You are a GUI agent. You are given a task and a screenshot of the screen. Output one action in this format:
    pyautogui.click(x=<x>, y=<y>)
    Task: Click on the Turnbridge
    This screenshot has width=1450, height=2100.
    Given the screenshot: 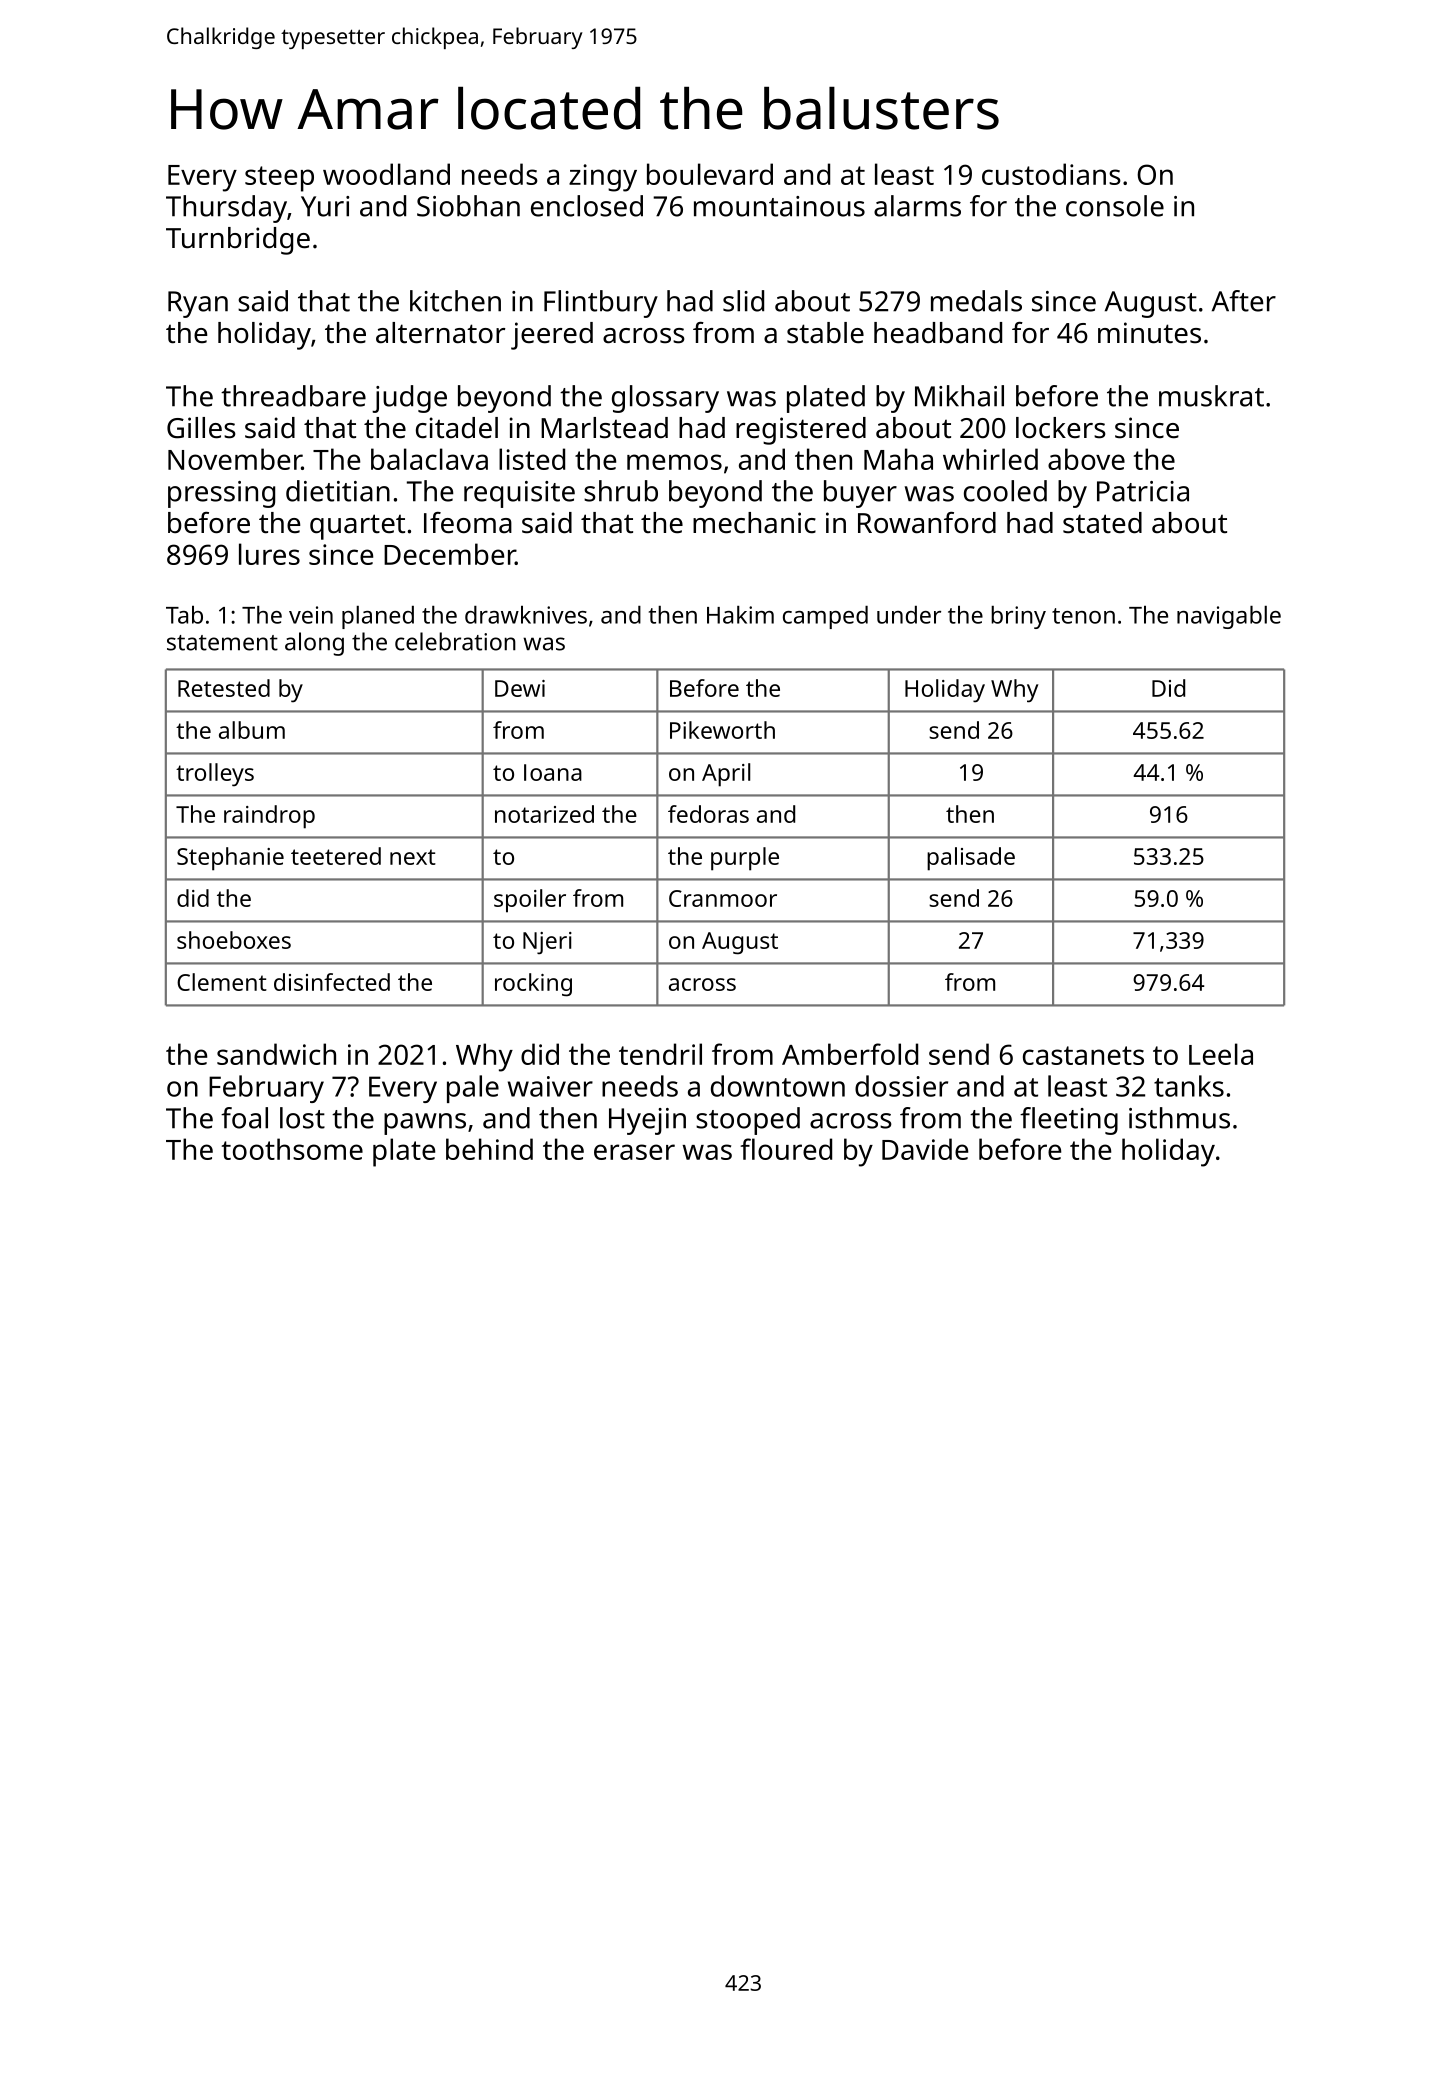 What is the action you would take?
    pyautogui.click(x=238, y=241)
